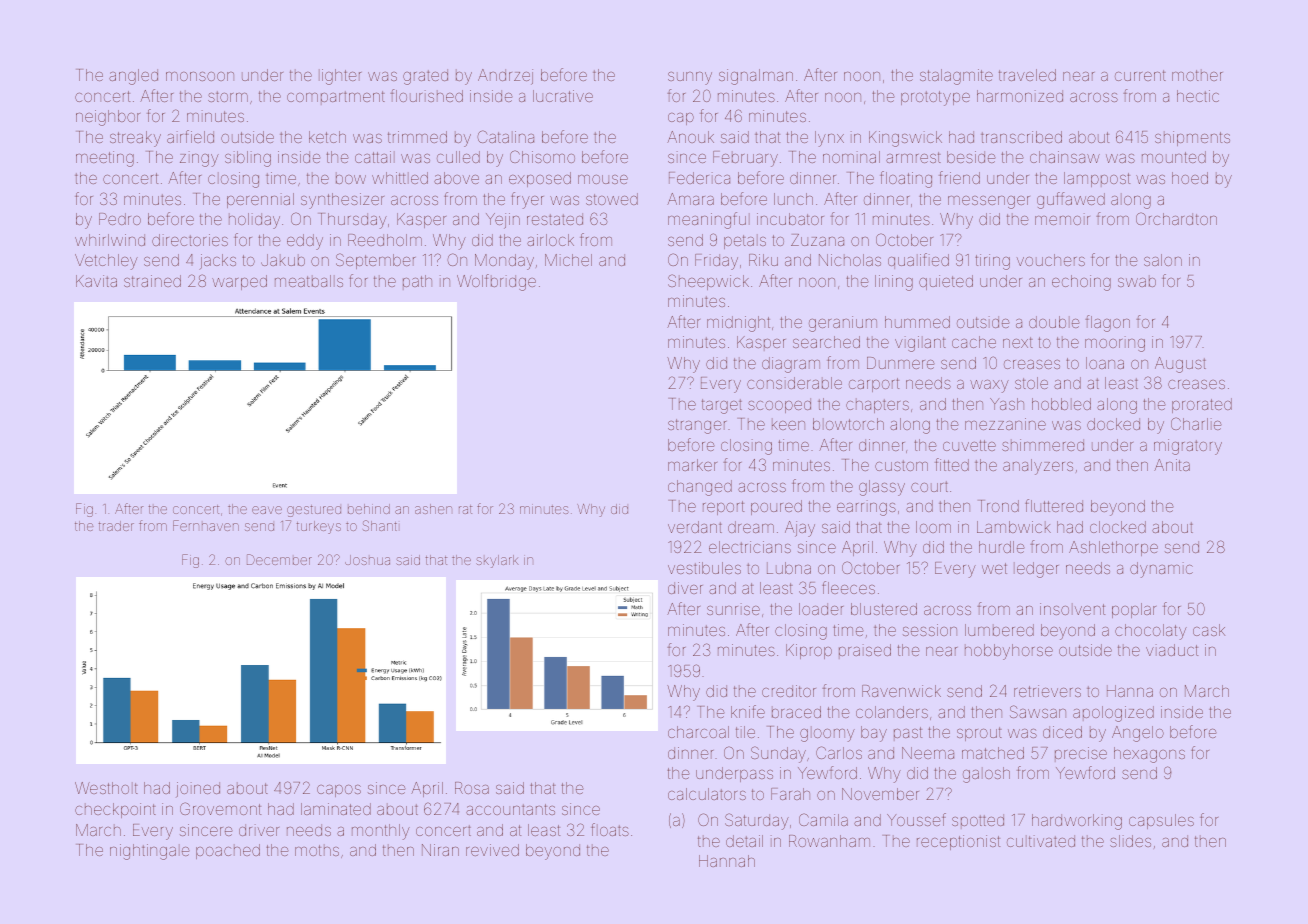 Image resolution: width=1308 pixels, height=924 pixels. I want to click on traveled, so click(1027, 75).
